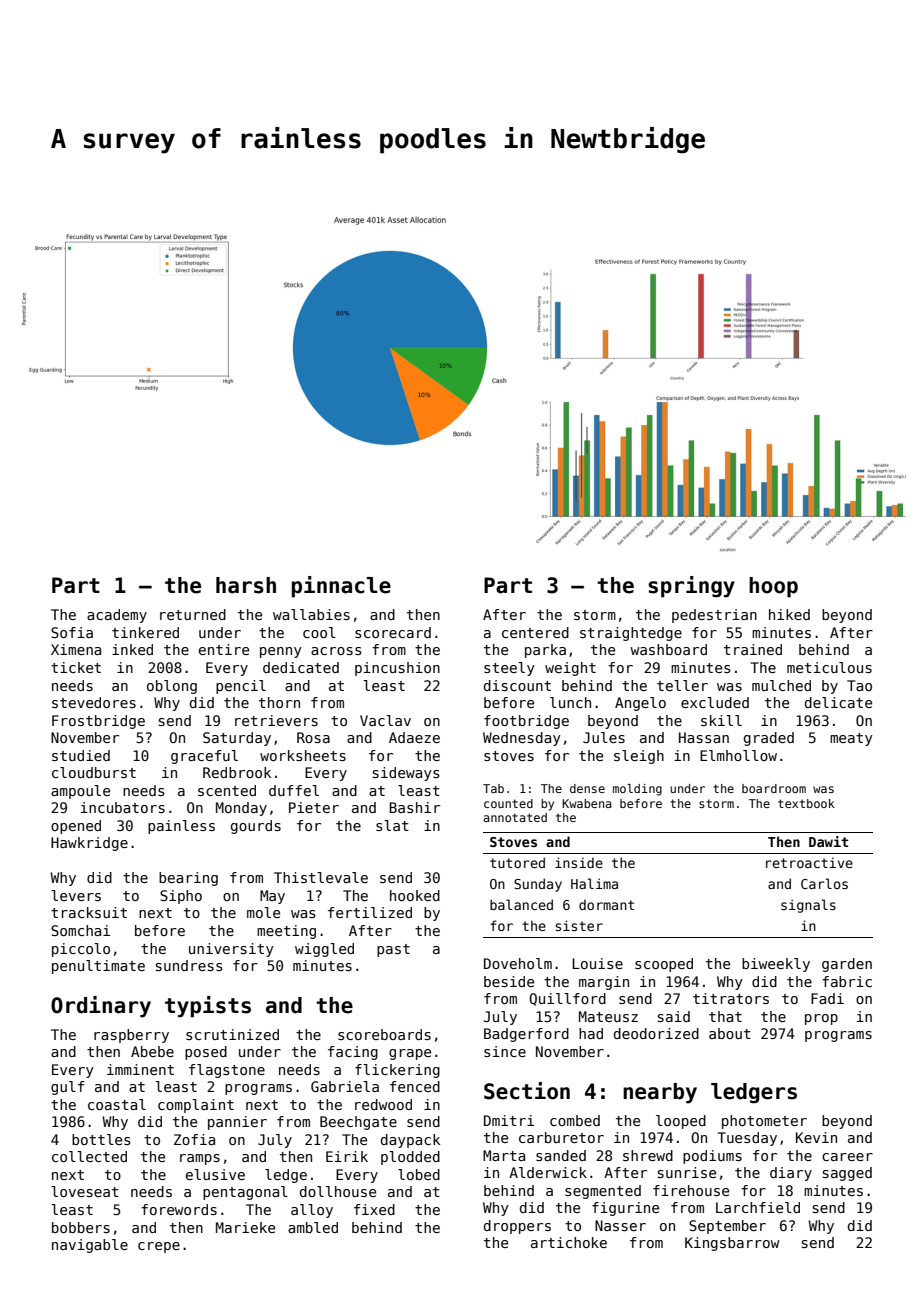 The height and width of the page is (1308, 924). I want to click on Kingsbarrow, so click(732, 1244).
